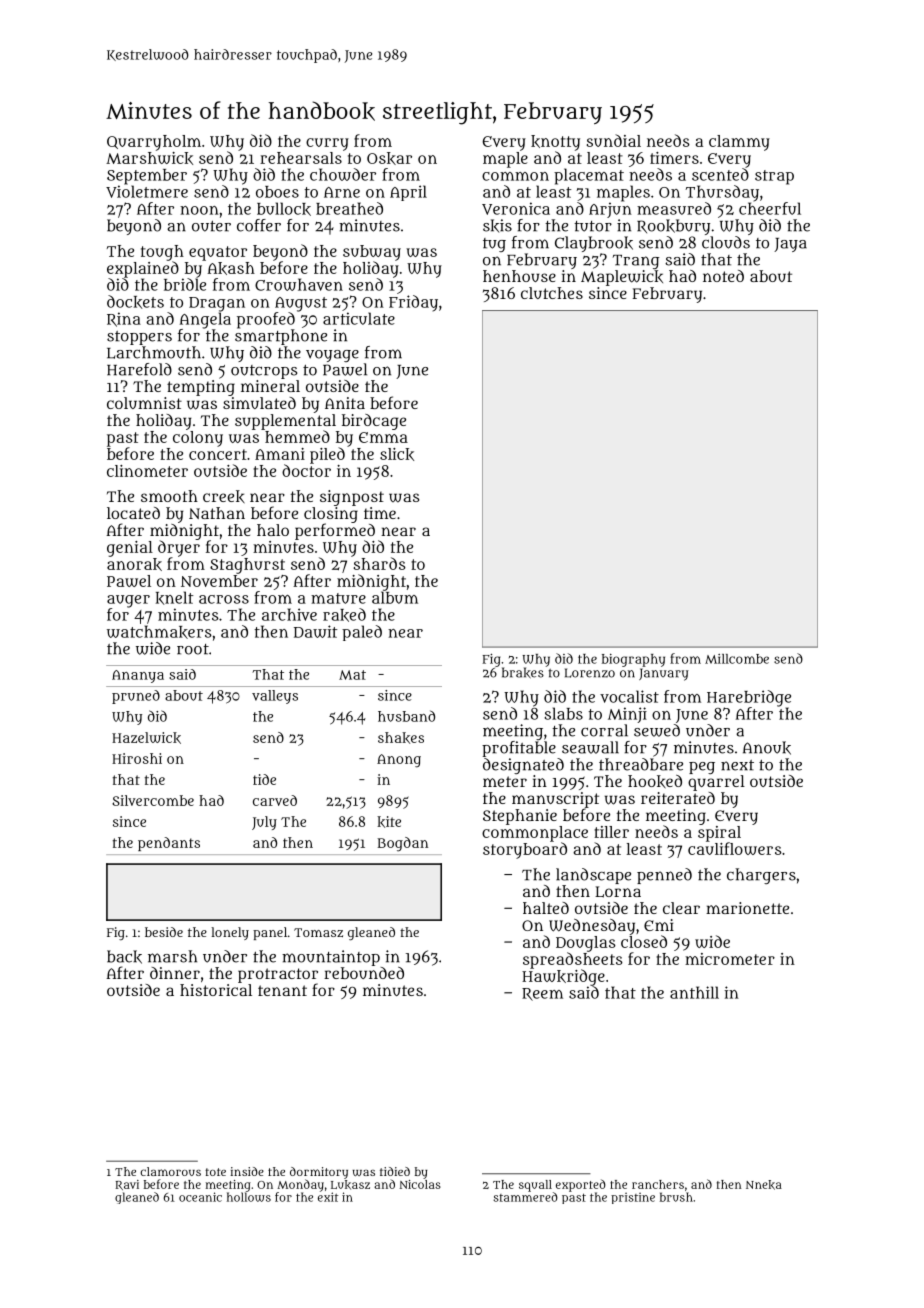 The width and height of the page is (924, 1308). Describe the element at coordinates (790, 245) in the page. I see `Jaya` at that location.
